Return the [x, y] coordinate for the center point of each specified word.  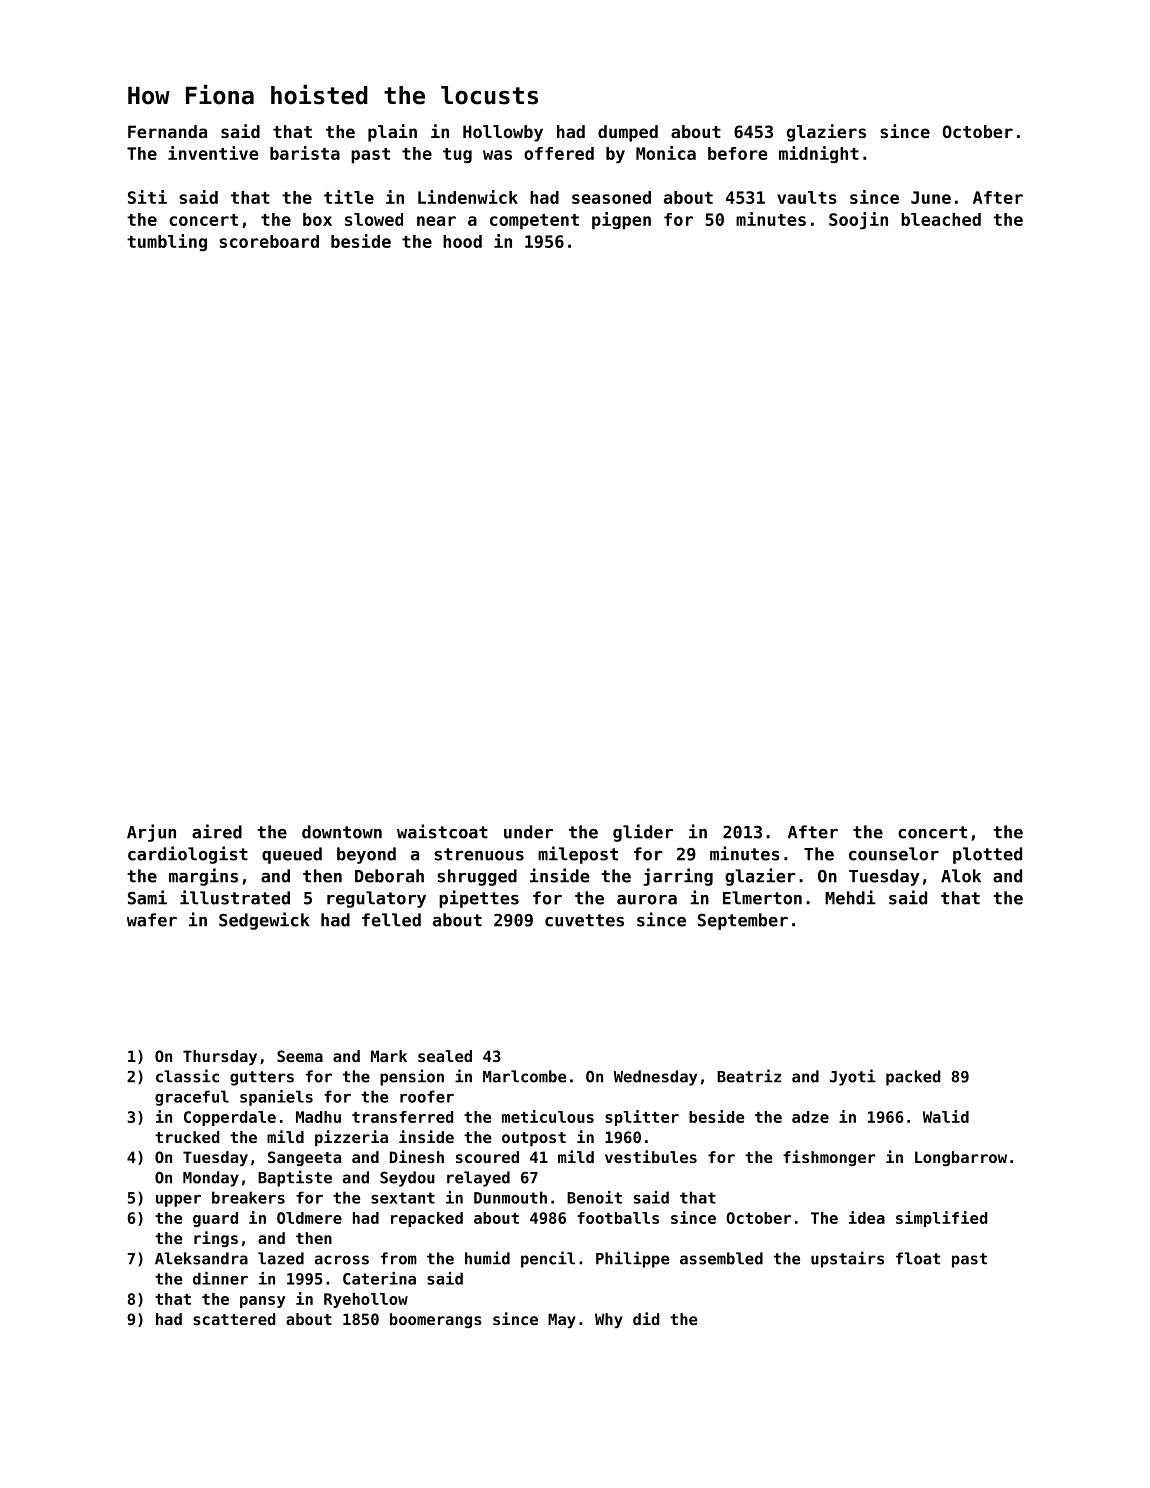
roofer [427, 1096]
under [528, 832]
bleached [941, 219]
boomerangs [436, 1320]
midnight [819, 154]
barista [305, 153]
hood [462, 241]
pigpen [621, 221]
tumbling [167, 242]
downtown [342, 832]
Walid [946, 1116]
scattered [234, 1319]
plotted [987, 855]
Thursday [220, 1057]
